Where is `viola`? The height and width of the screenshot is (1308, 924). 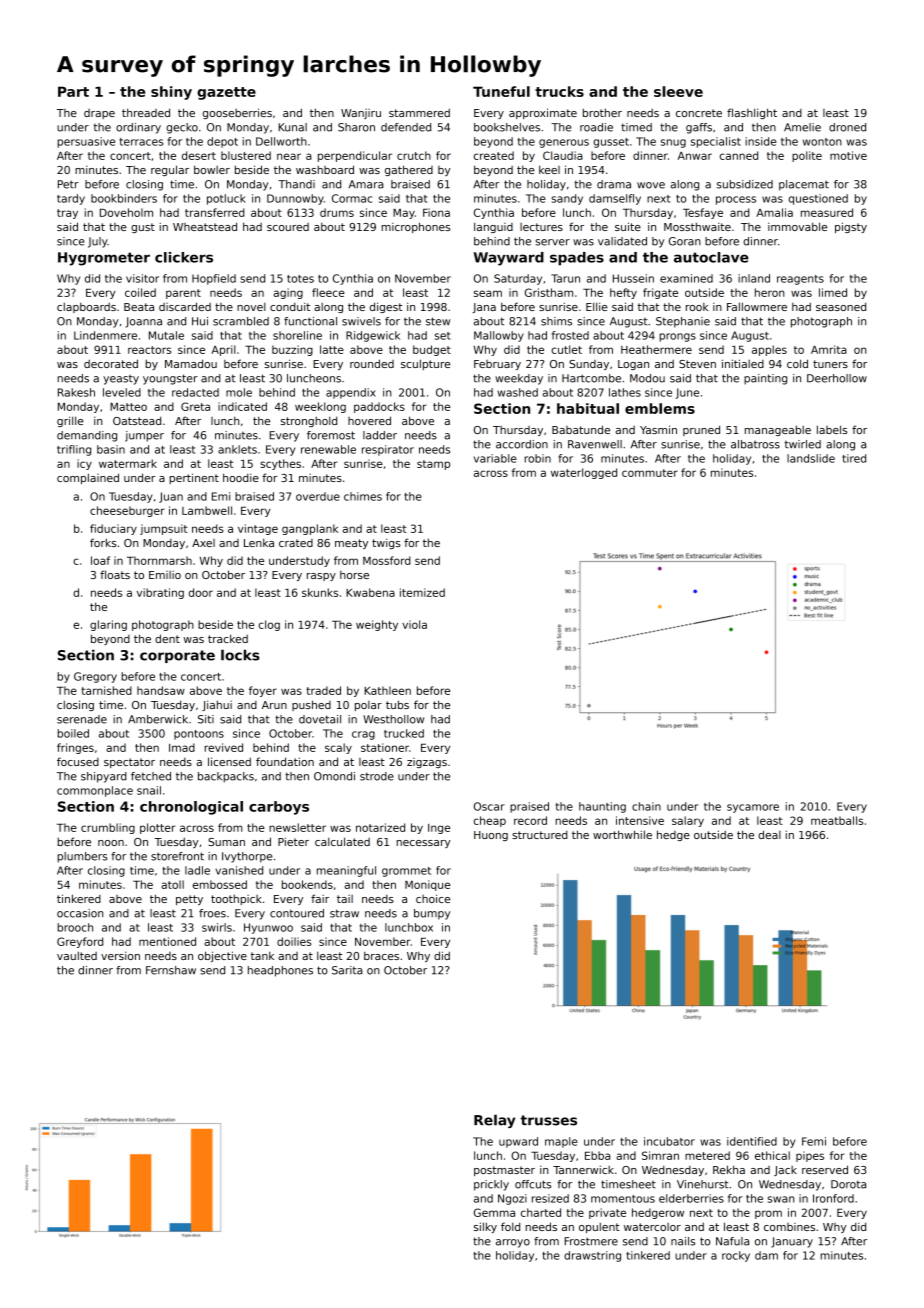 viola is located at coordinates (414, 624).
